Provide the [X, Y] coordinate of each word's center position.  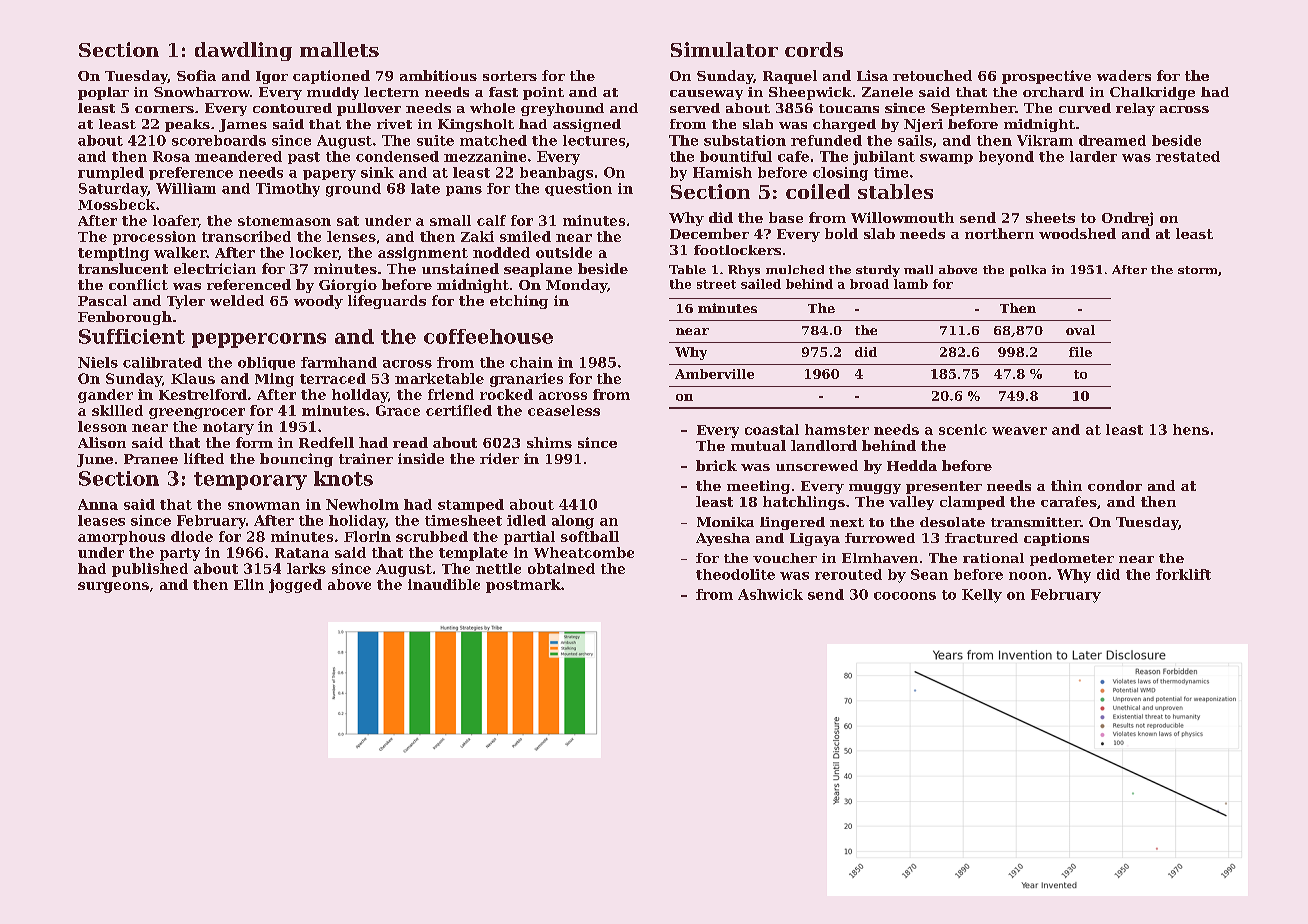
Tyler [186, 302]
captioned [331, 77]
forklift [1183, 574]
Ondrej [1127, 219]
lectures [594, 140]
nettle [498, 568]
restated [1188, 156]
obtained [561, 568]
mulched [795, 269]
